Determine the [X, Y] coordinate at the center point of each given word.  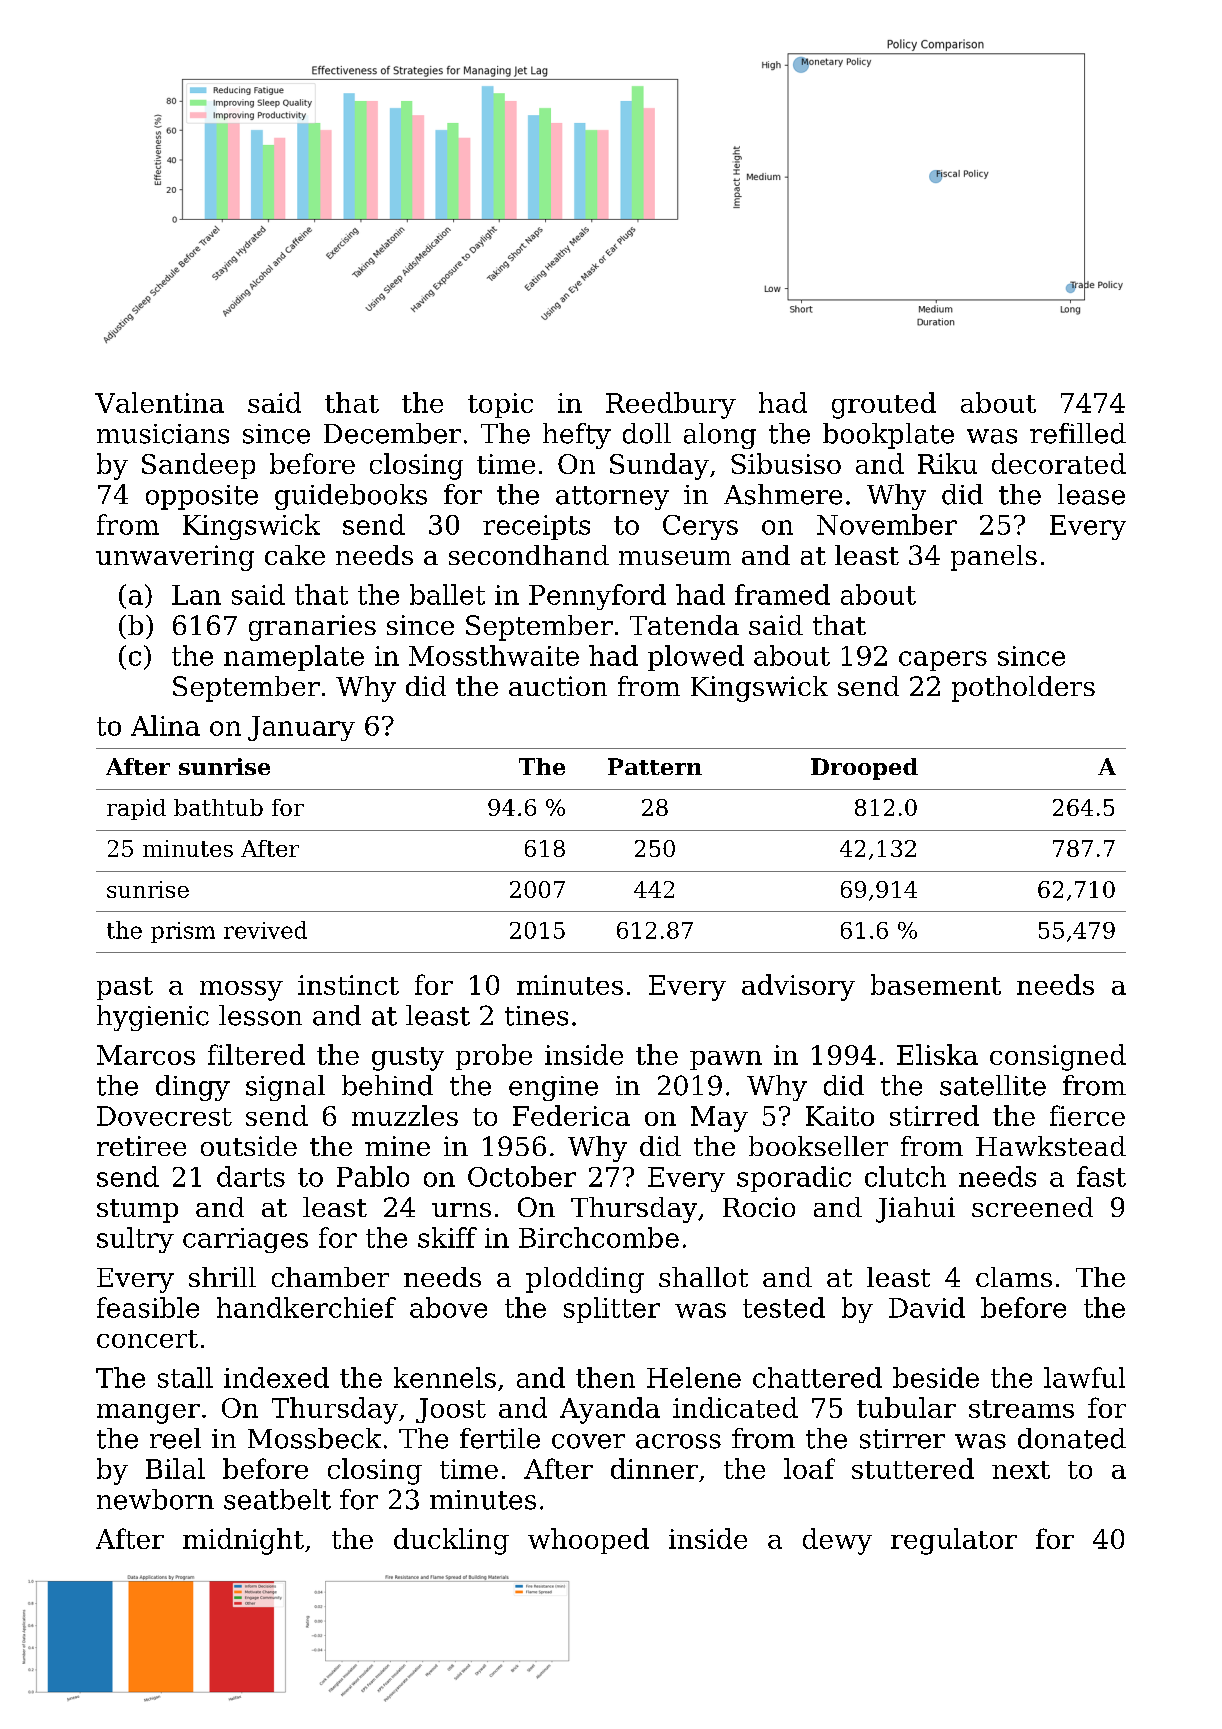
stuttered [913, 1468]
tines [536, 1016]
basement [936, 984]
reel [175, 1438]
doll [647, 433]
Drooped [864, 769]
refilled [1078, 433]
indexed [276, 1377]
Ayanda [610, 1410]
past [125, 988]
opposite [202, 497]
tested [784, 1307]
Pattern [655, 766]
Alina [165, 725]
